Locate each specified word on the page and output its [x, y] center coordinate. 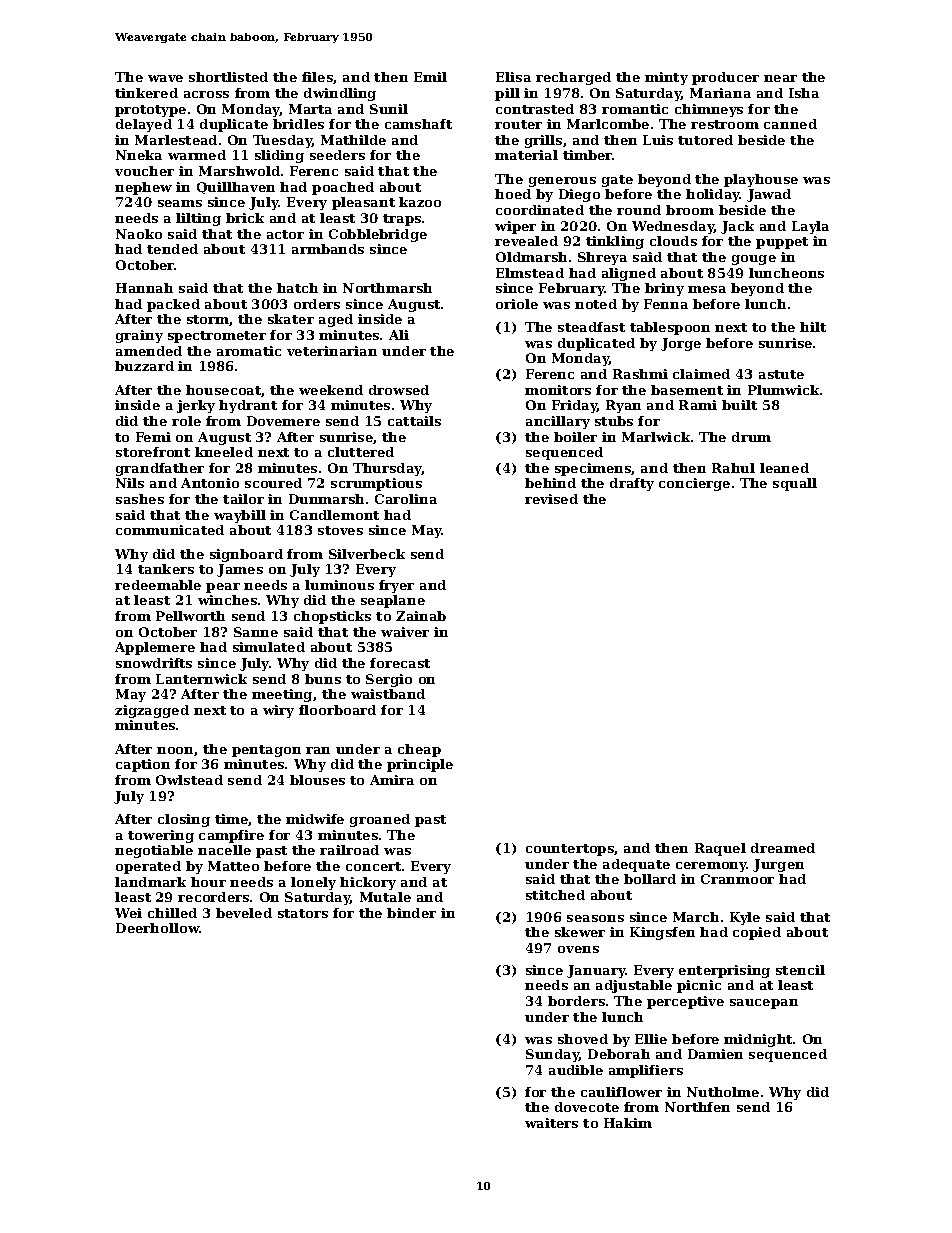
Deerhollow [158, 928]
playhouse [761, 180]
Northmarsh [387, 288]
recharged [573, 78]
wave [165, 78]
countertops [570, 850]
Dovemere [283, 421]
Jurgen [778, 865]
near [780, 78]
